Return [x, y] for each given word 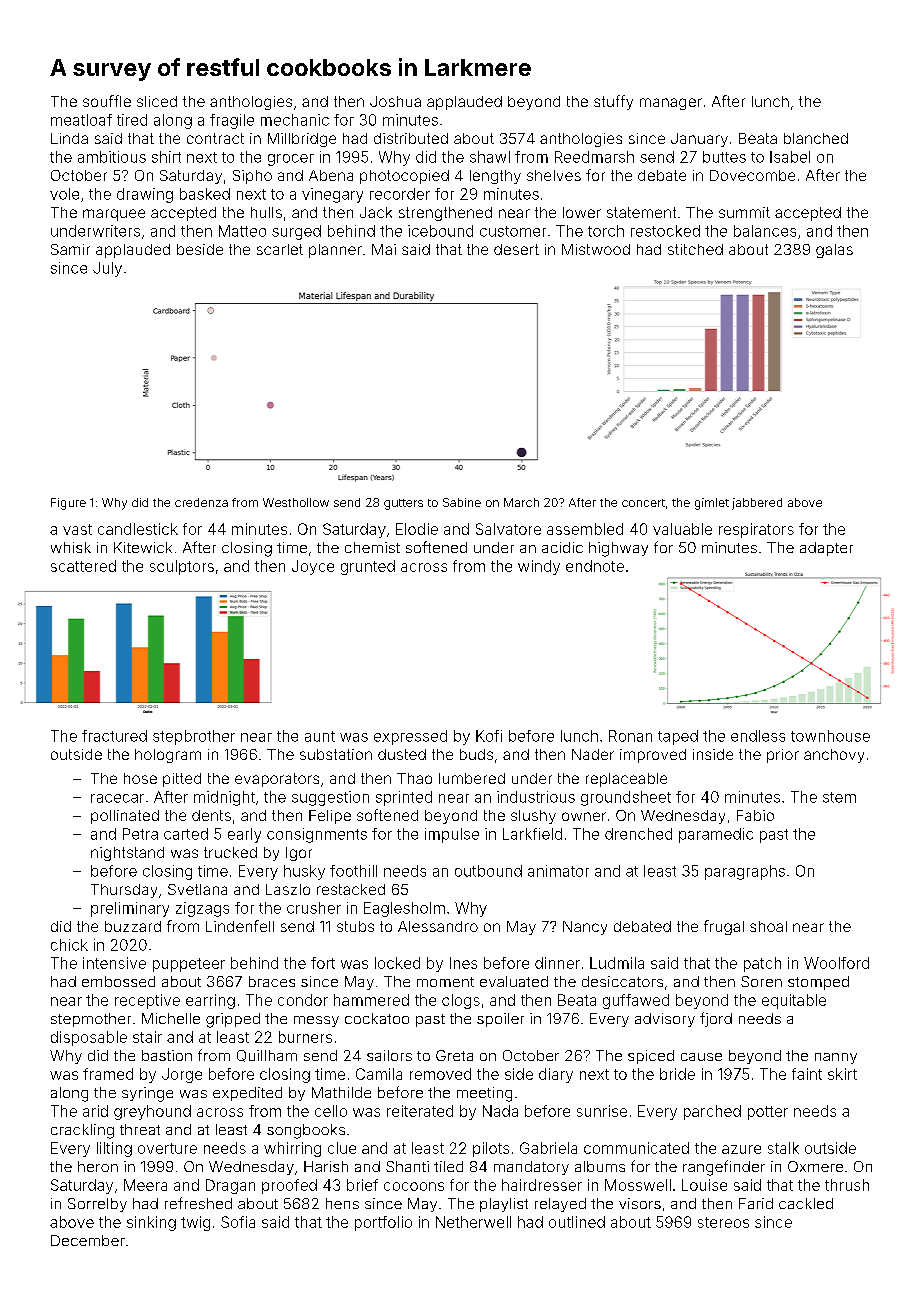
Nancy [585, 928]
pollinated [125, 817]
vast [77, 529]
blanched [816, 138]
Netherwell [473, 1222]
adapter [826, 549]
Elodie [417, 529]
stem [839, 797]
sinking [151, 1223]
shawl [490, 157]
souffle [107, 101]
